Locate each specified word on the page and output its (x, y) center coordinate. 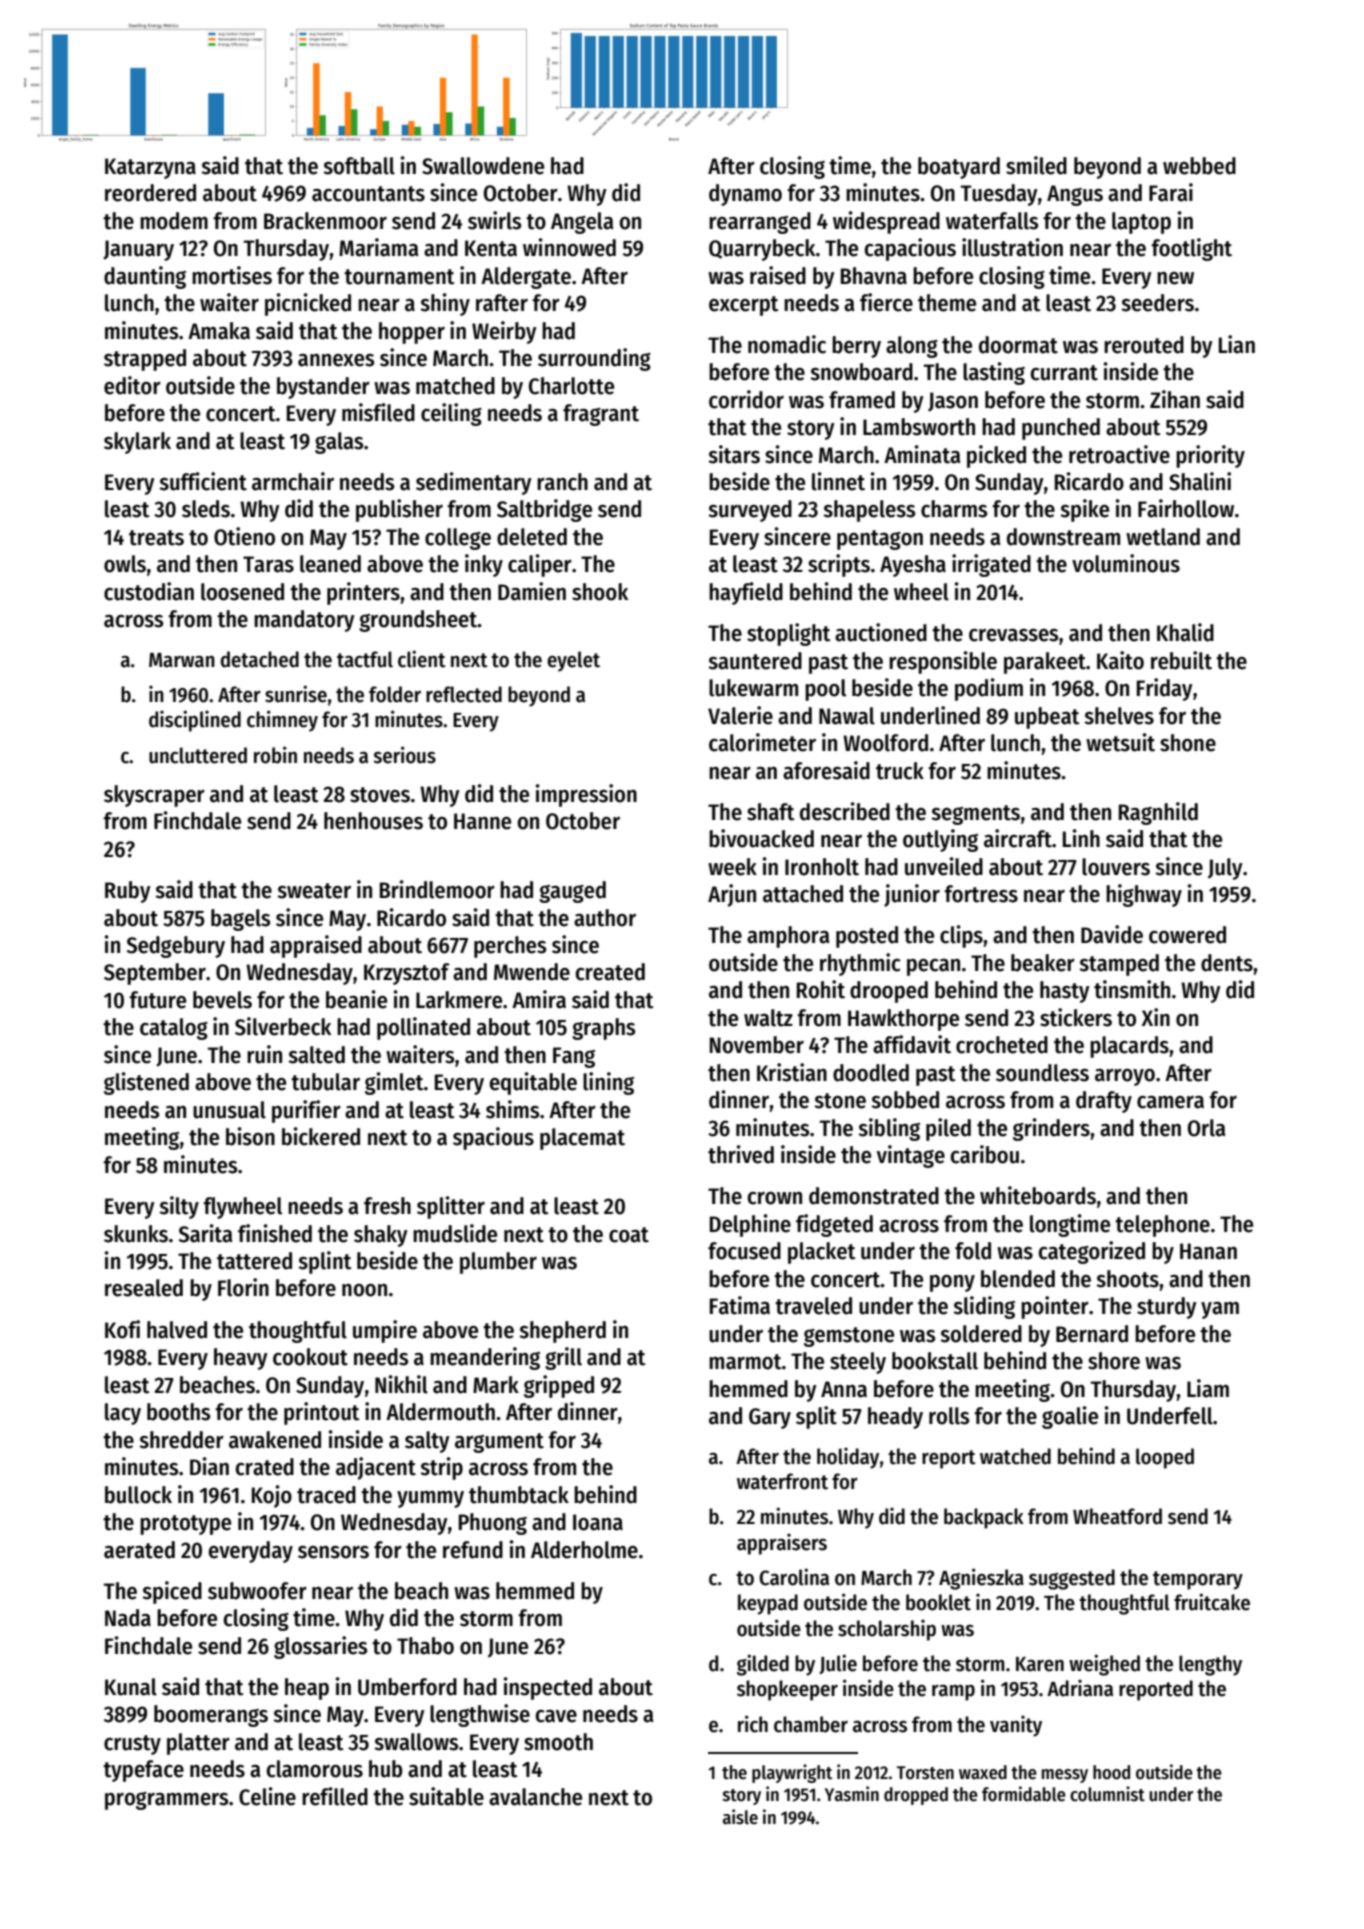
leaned (330, 564)
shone (1188, 743)
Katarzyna (150, 168)
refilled (335, 1796)
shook (600, 592)
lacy (123, 1414)
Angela (582, 223)
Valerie (740, 715)
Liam (1208, 1388)
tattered (254, 1261)
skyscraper (154, 796)
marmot (745, 1362)
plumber (498, 1263)
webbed (1199, 166)
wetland (1163, 537)
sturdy (1167, 1308)
